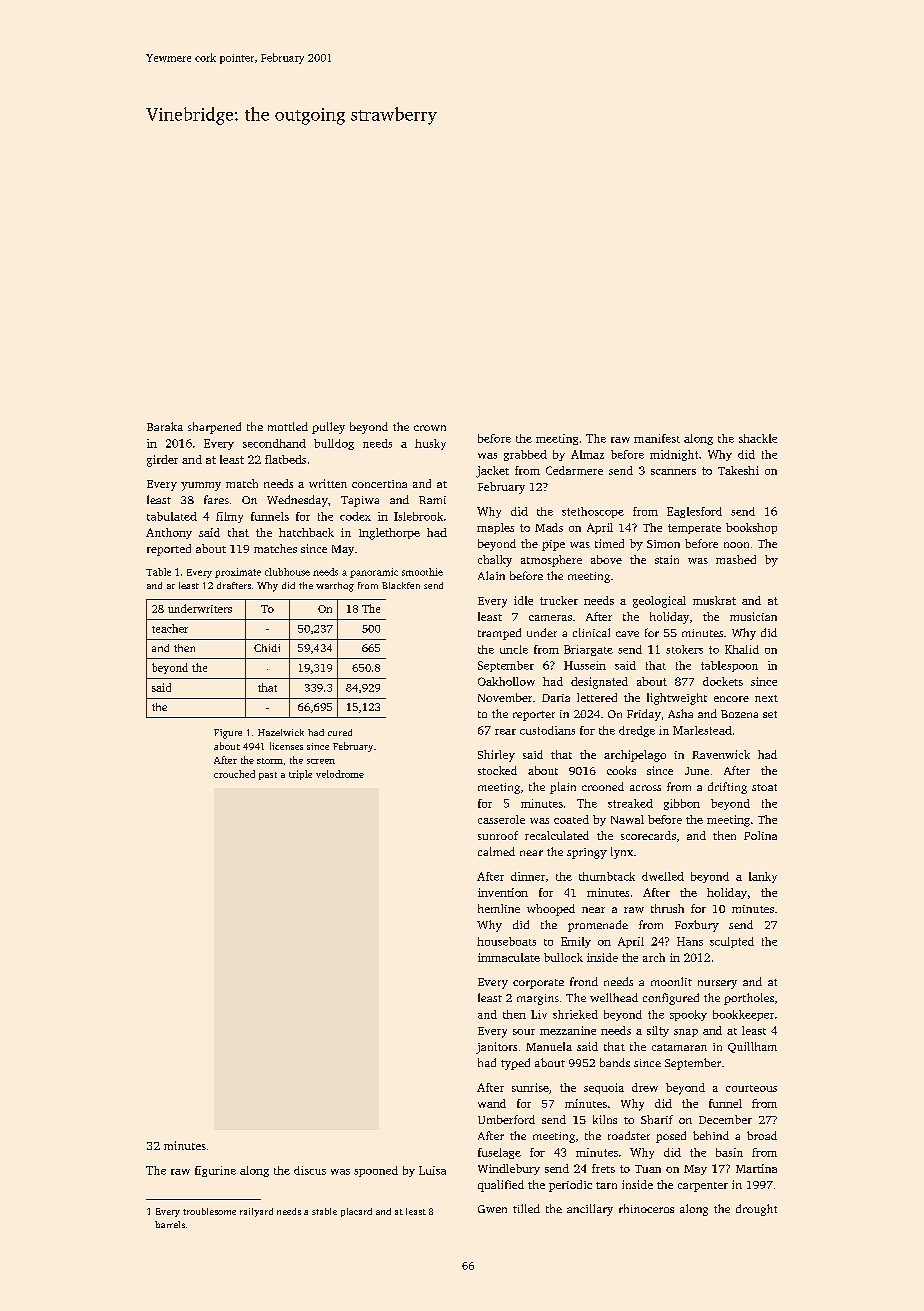 The image size is (924, 1311). What do you see at coordinates (288, 426) in the image?
I see `mottled` at bounding box center [288, 426].
